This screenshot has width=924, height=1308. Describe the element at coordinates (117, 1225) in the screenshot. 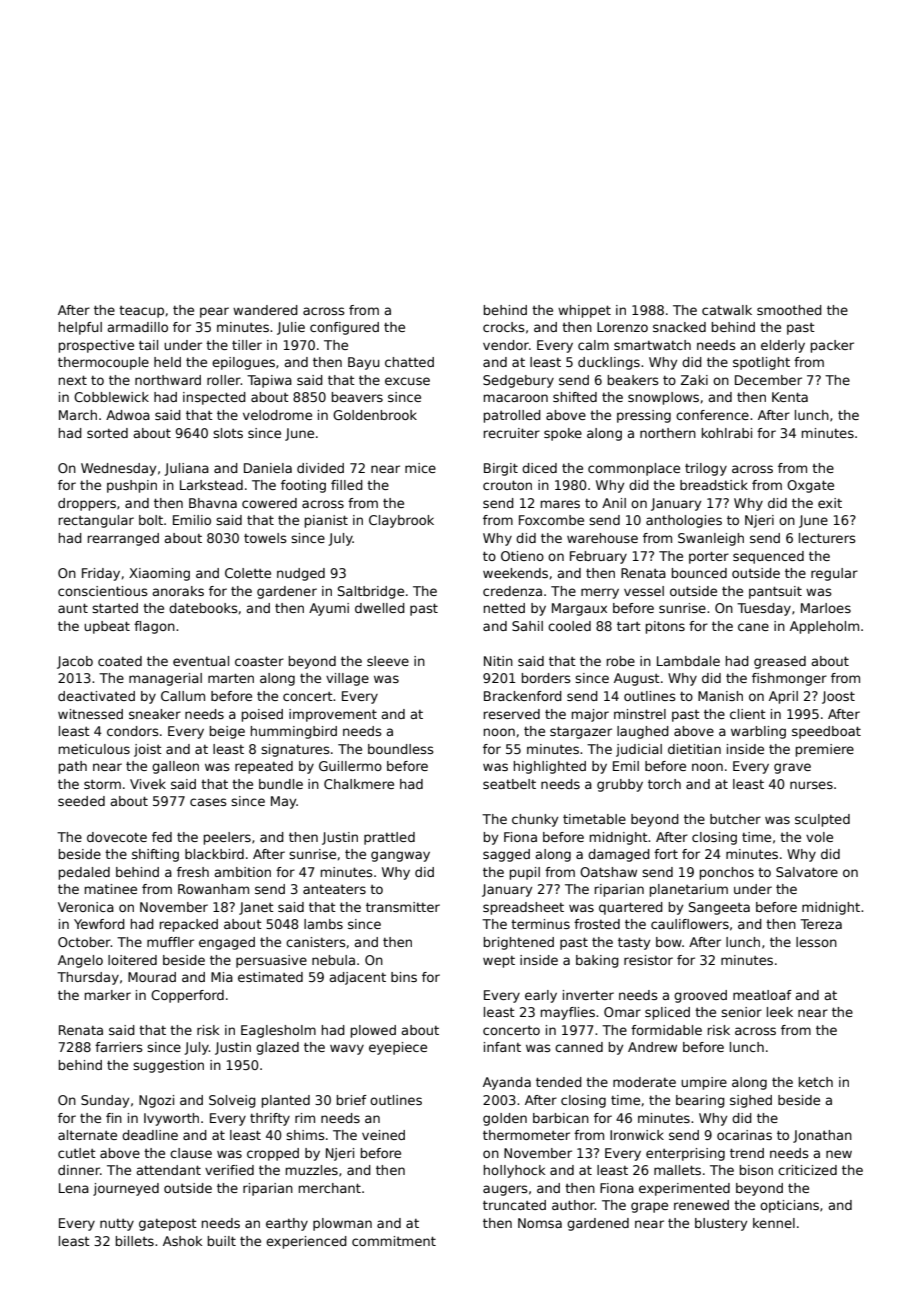

I see `nutty` at that location.
